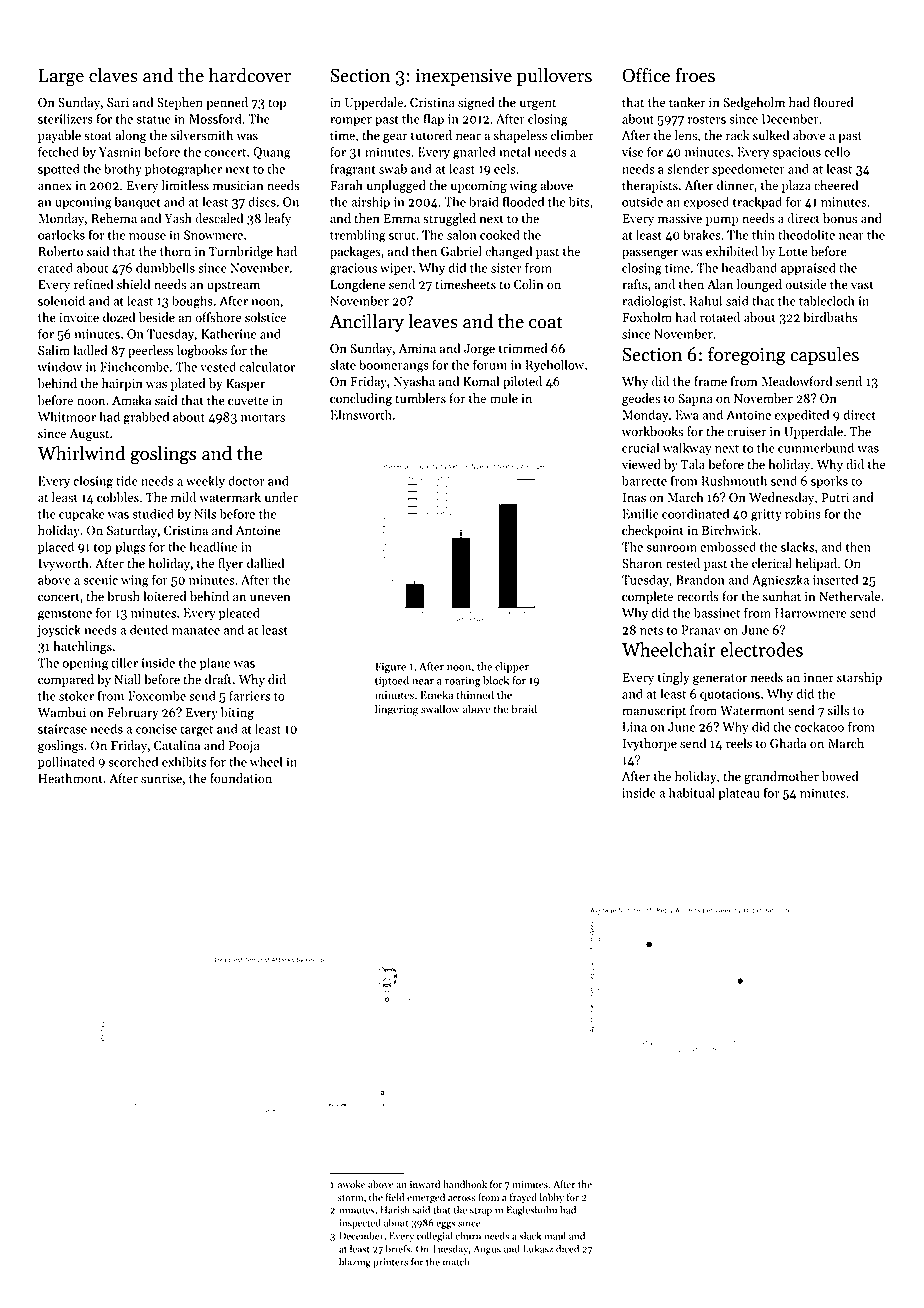 This page has height=1308, width=924. I want to click on habitual, so click(692, 792).
